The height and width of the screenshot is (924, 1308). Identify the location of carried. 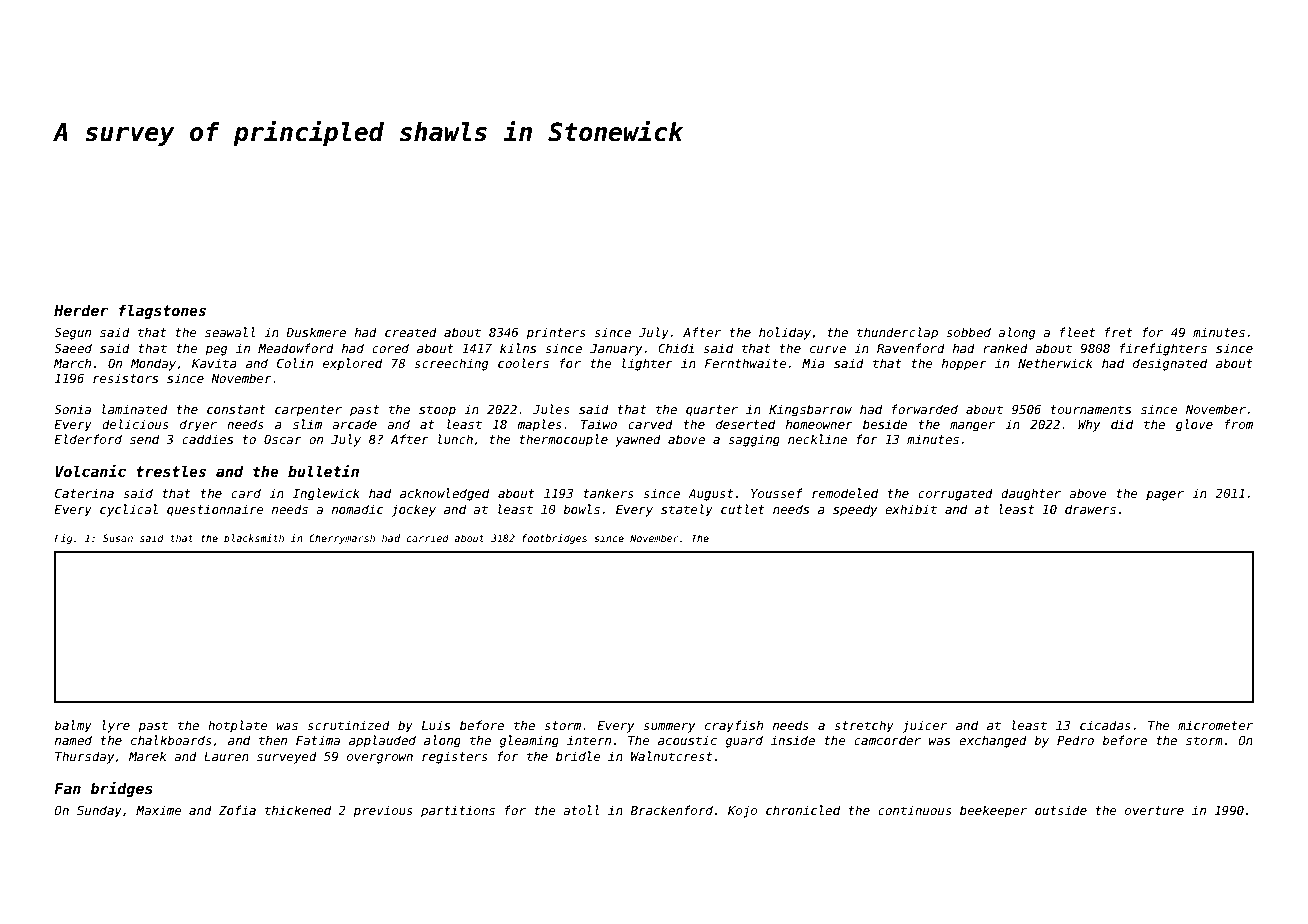
(427, 538).
